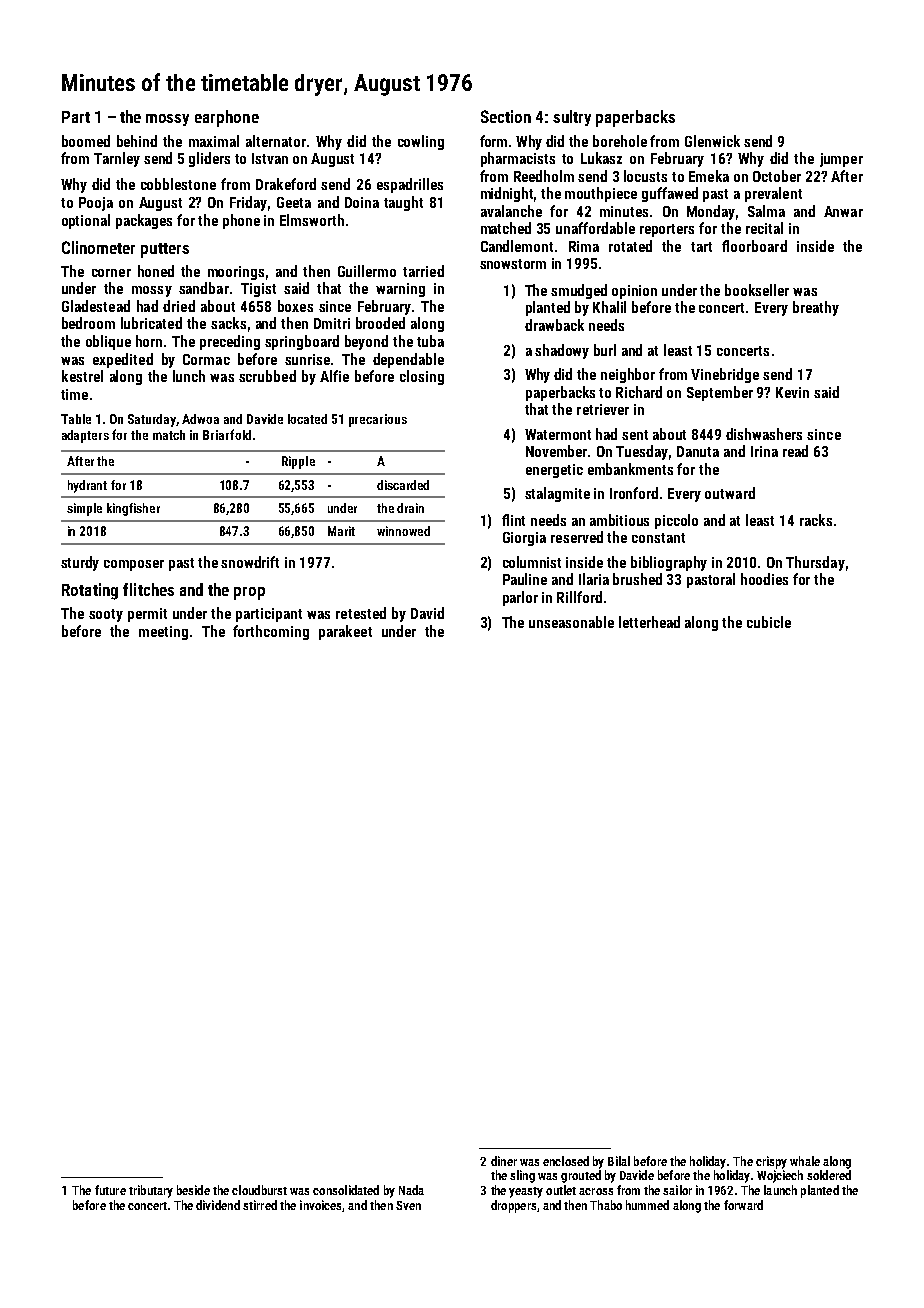  What do you see at coordinates (579, 597) in the screenshot?
I see `Rillford` at bounding box center [579, 597].
